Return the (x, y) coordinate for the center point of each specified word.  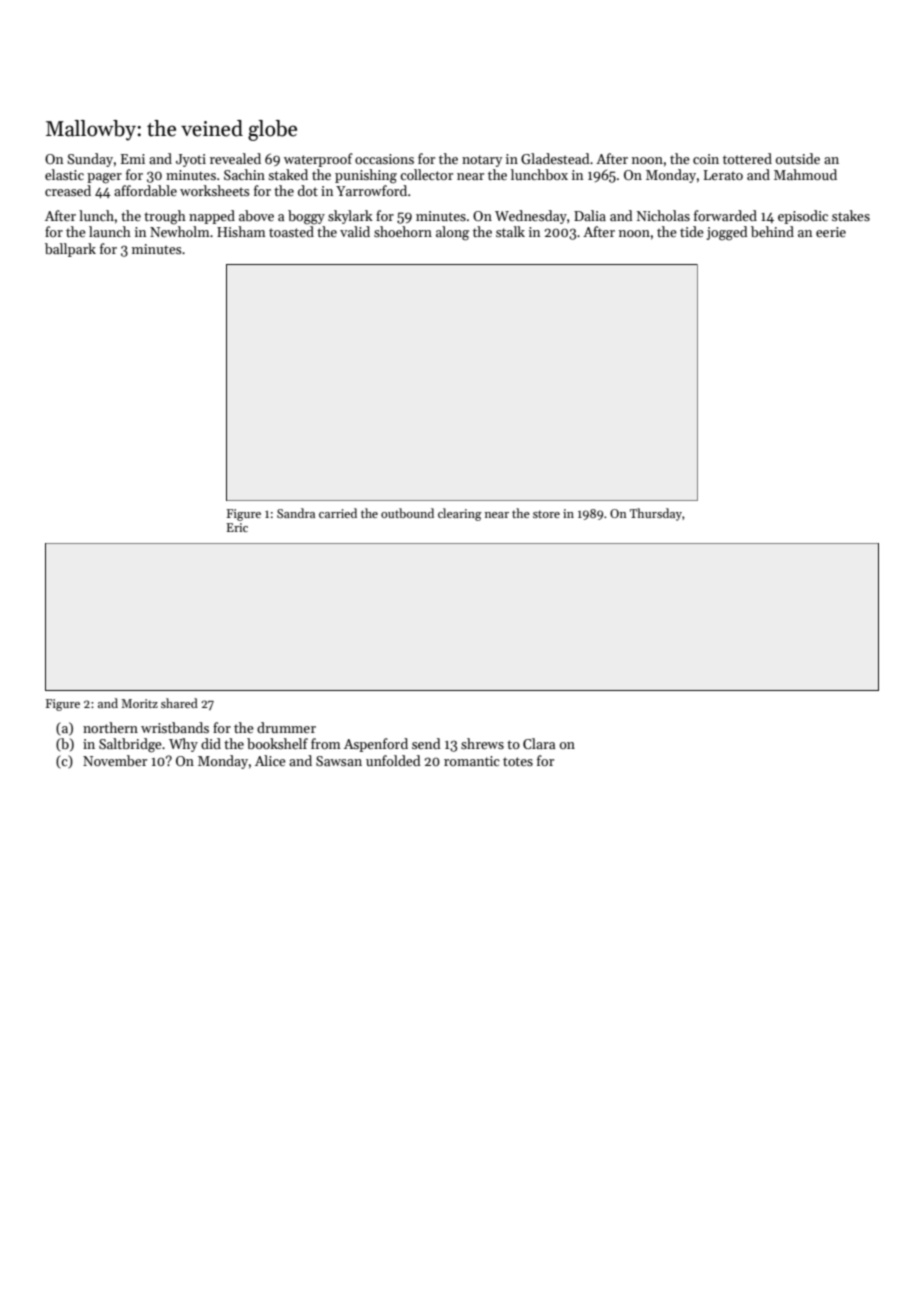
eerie (831, 232)
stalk (510, 231)
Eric (237, 527)
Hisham (241, 231)
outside (798, 158)
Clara (539, 743)
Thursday (656, 514)
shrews (482, 743)
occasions (384, 159)
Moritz (139, 703)
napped (212, 217)
